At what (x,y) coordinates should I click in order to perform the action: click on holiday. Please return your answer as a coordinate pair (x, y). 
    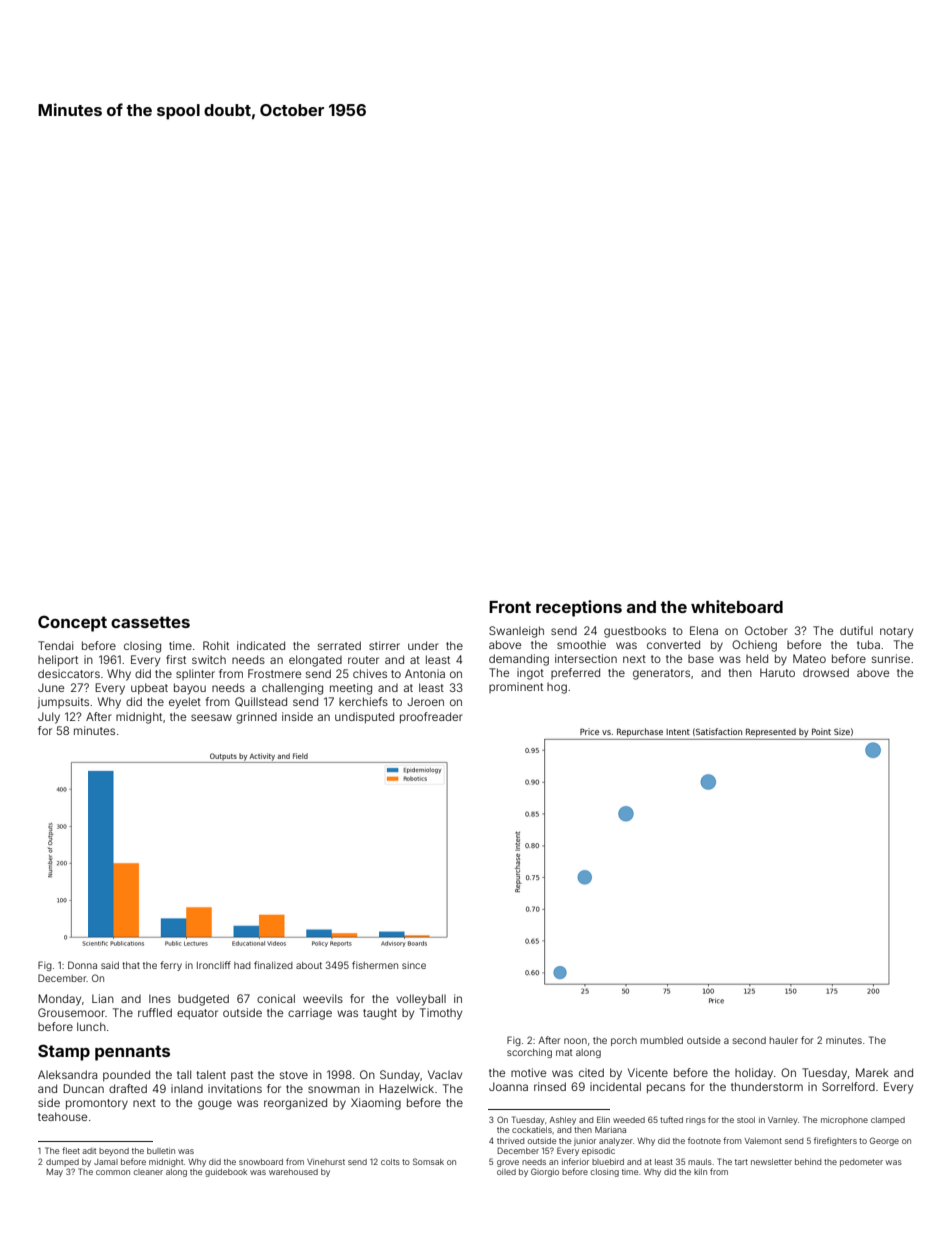
    Looking at the image, I should click on (754, 1074).
